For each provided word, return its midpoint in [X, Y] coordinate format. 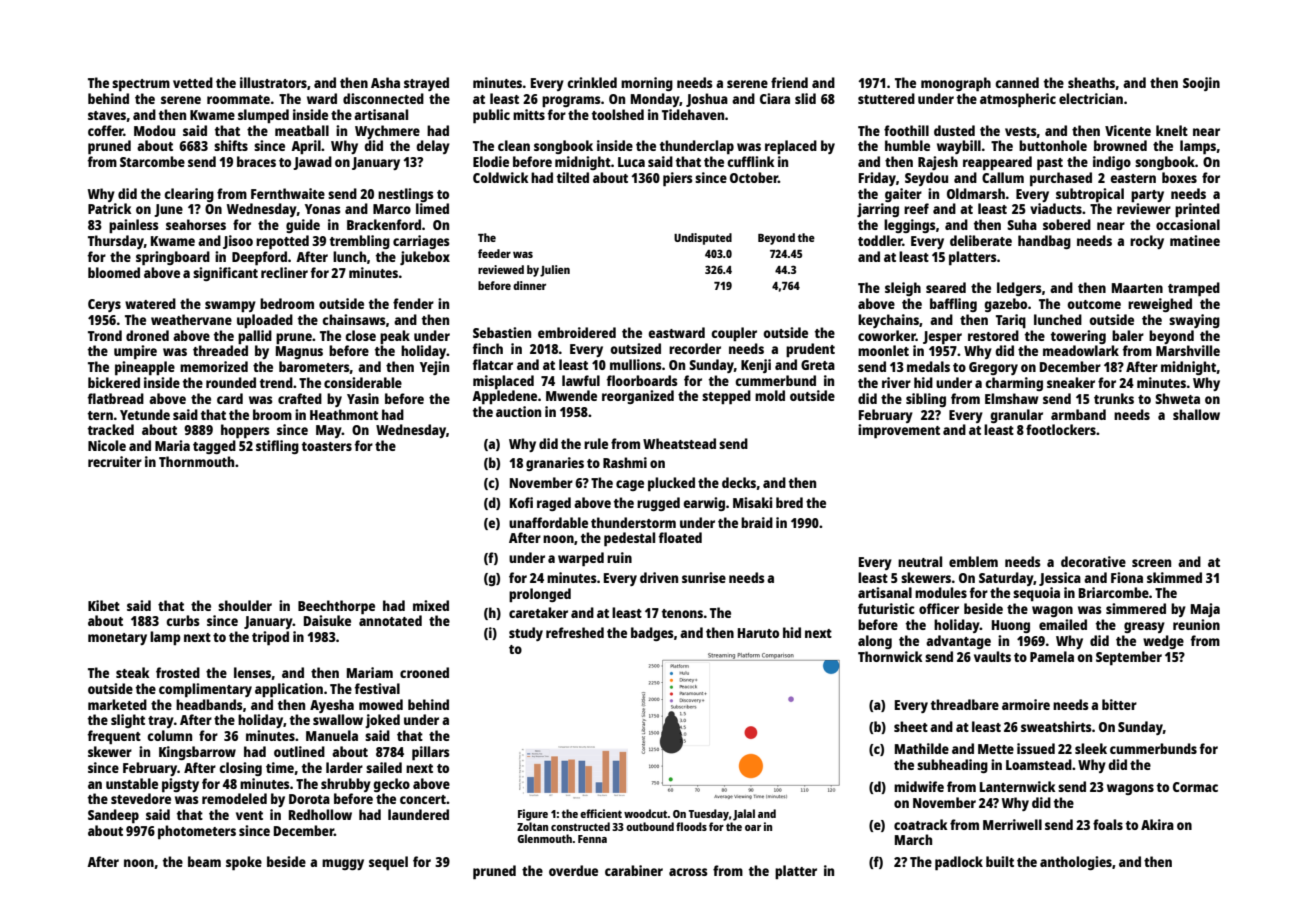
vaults [992, 656]
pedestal [629, 539]
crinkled [592, 82]
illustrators [273, 82]
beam [204, 861]
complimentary [205, 690]
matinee [1195, 240]
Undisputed [703, 239]
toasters [327, 446]
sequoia [1036, 594]
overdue [573, 870]
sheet [911, 726]
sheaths [1092, 83]
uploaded [265, 321]
